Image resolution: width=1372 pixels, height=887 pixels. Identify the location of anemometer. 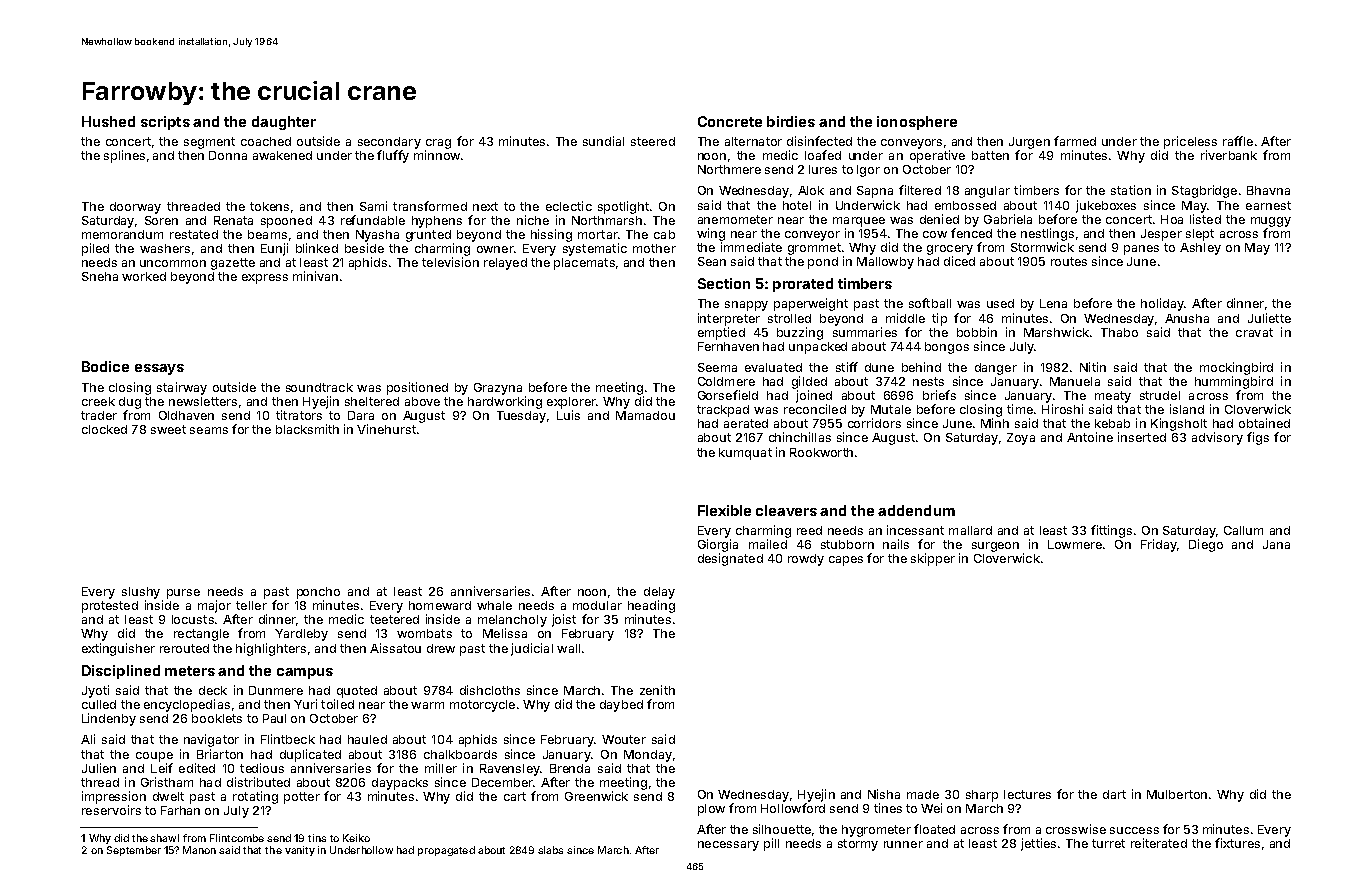
(735, 219).
